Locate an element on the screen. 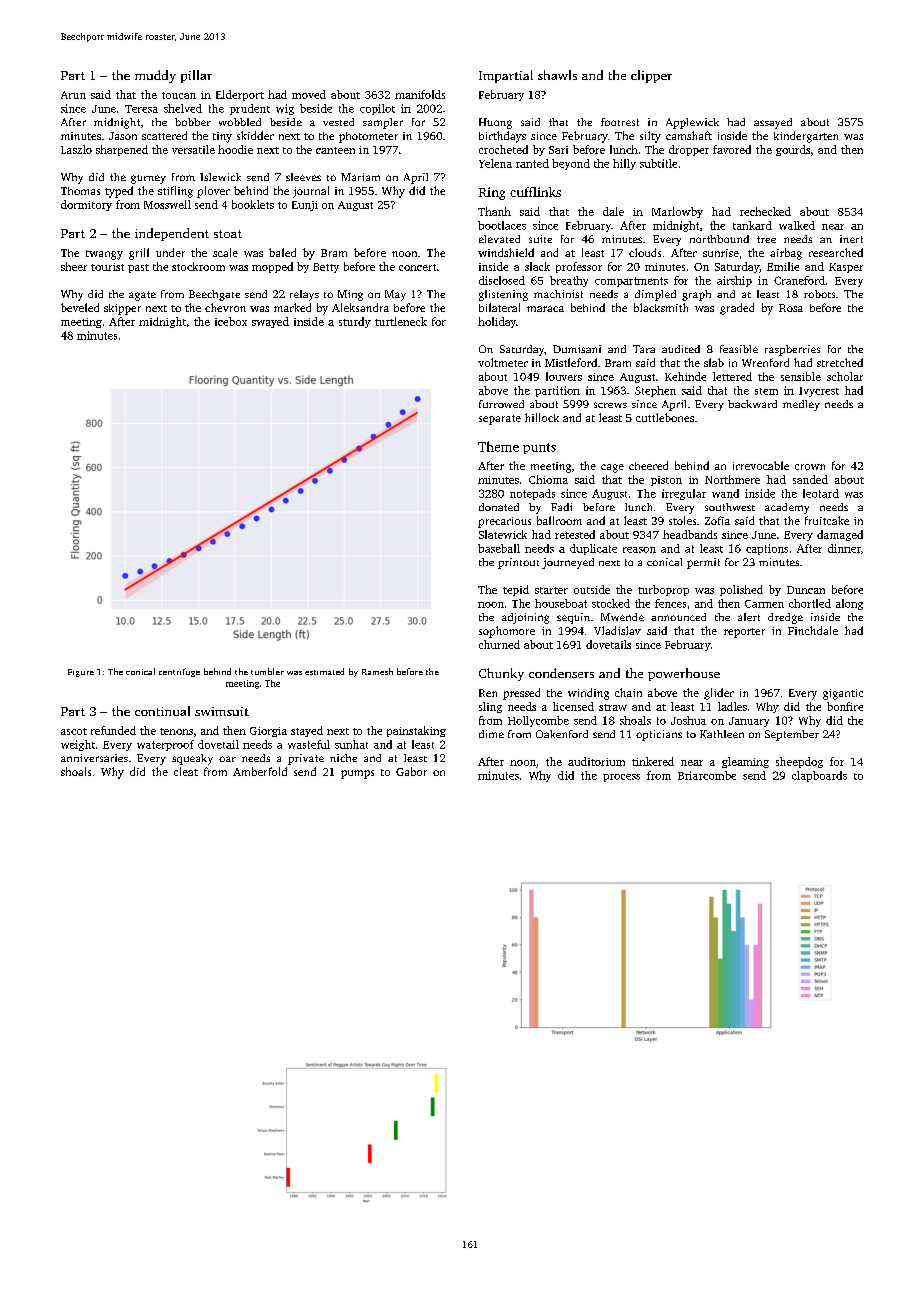 This screenshot has width=924, height=1308. icebox is located at coordinates (231, 321).
